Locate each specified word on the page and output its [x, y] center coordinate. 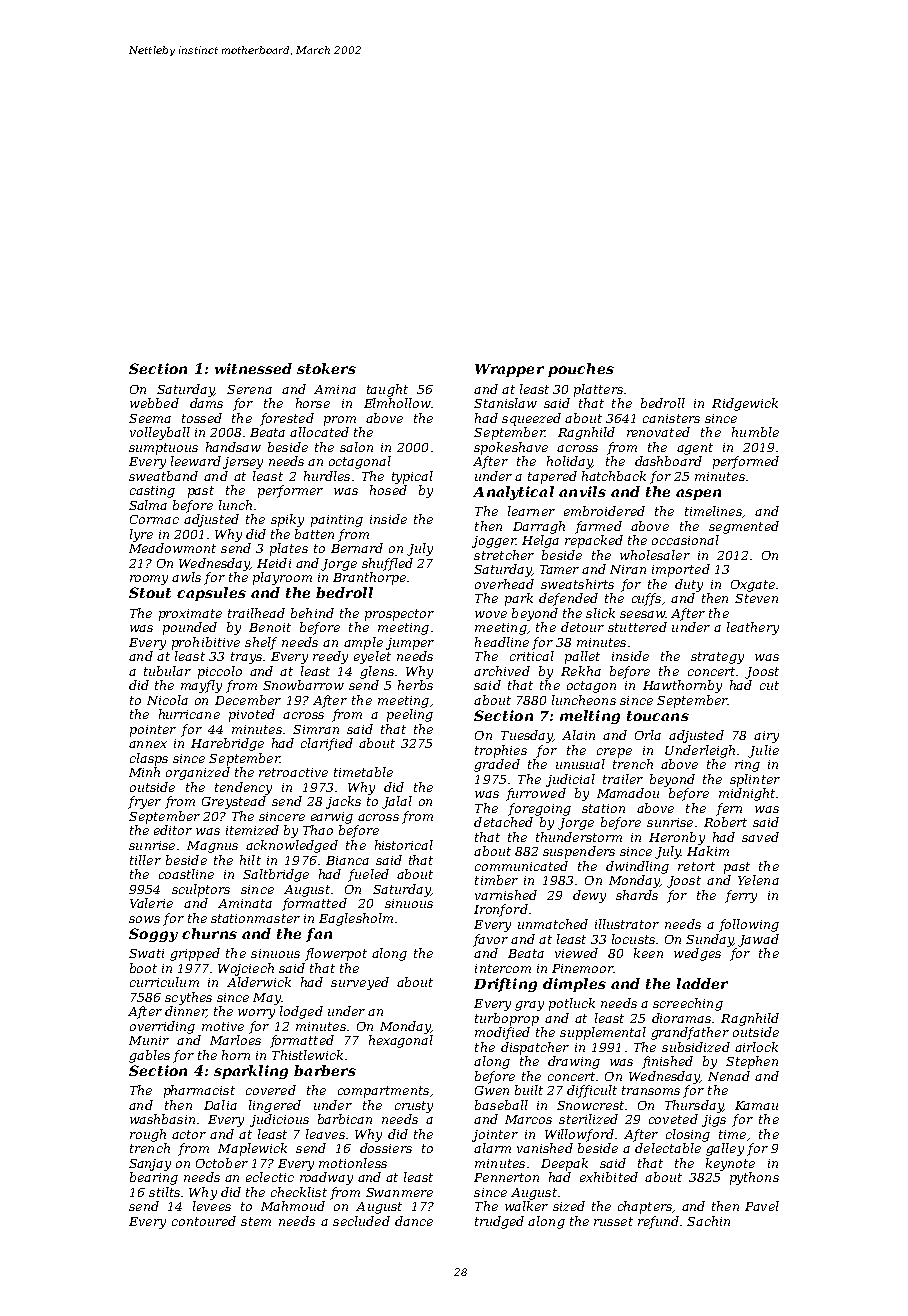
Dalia [220, 1105]
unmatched [553, 924]
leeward [196, 461]
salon [356, 447]
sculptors [201, 890]
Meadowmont [172, 548]
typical [412, 477]
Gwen [492, 1090]
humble [755, 432]
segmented [744, 527]
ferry [741, 896]
